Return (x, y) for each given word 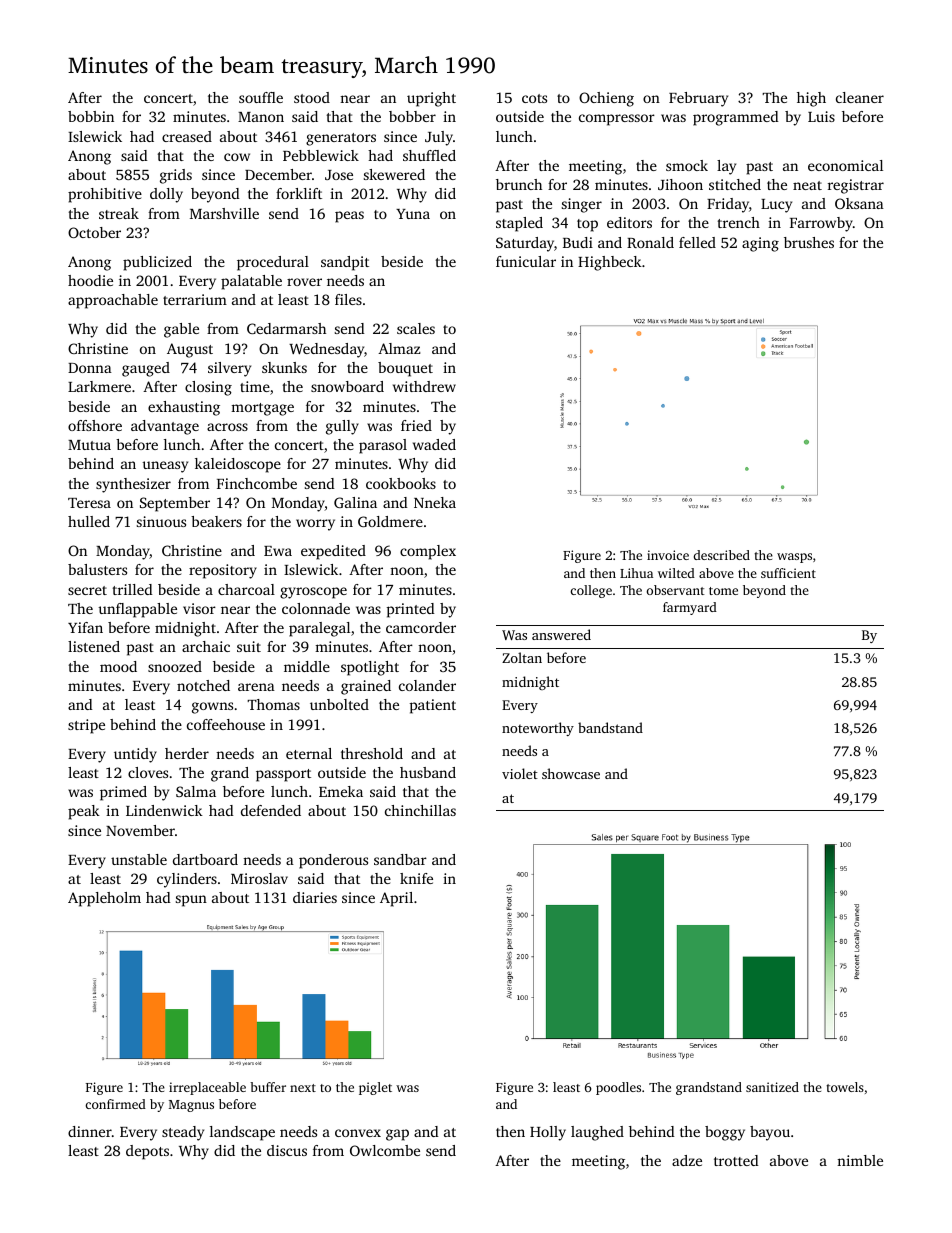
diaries (315, 897)
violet (520, 773)
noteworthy (538, 729)
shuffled (429, 155)
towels (845, 1087)
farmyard (690, 608)
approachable (113, 301)
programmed (736, 118)
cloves (148, 772)
